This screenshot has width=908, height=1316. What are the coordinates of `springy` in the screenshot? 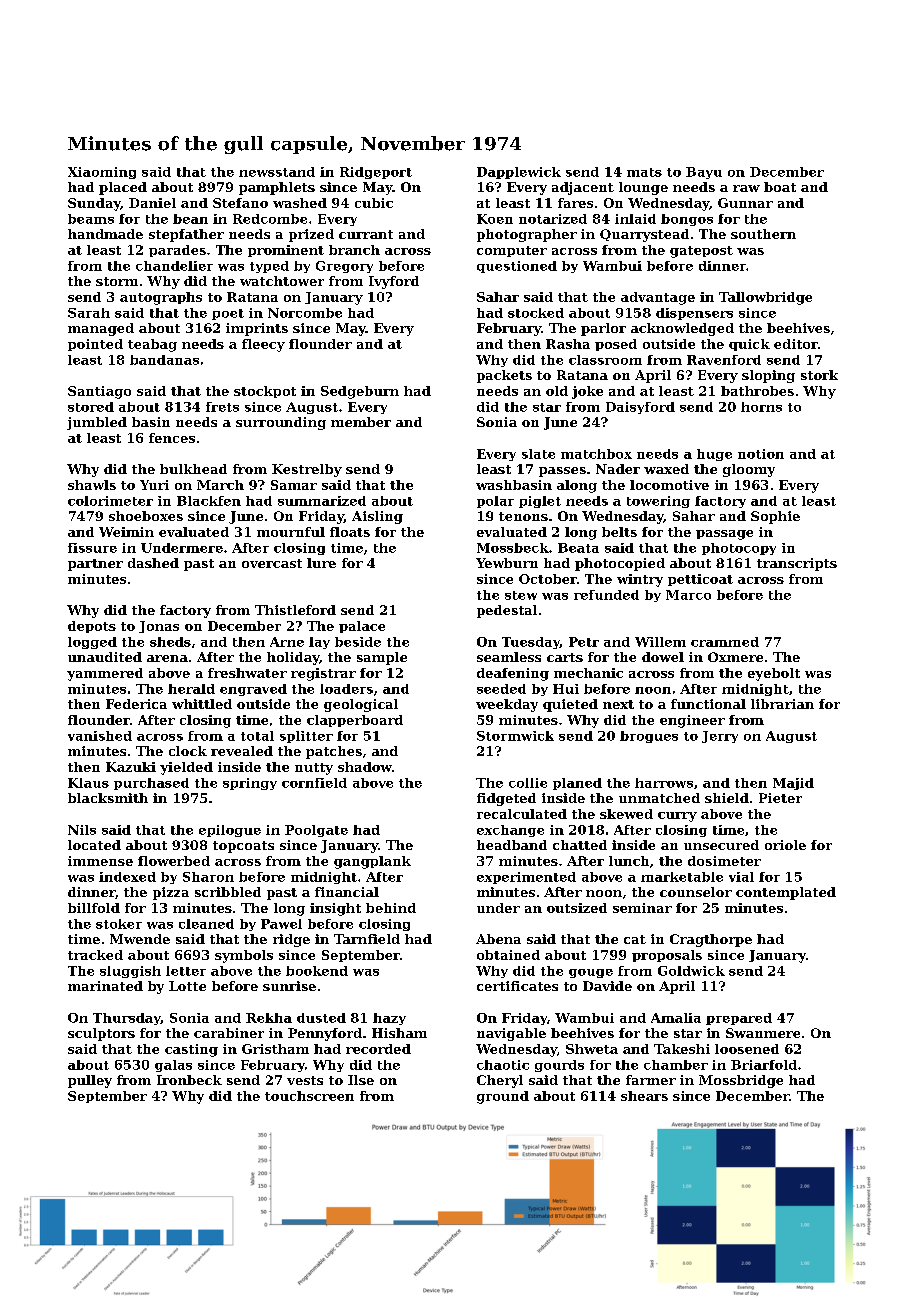 It's located at (250, 784).
